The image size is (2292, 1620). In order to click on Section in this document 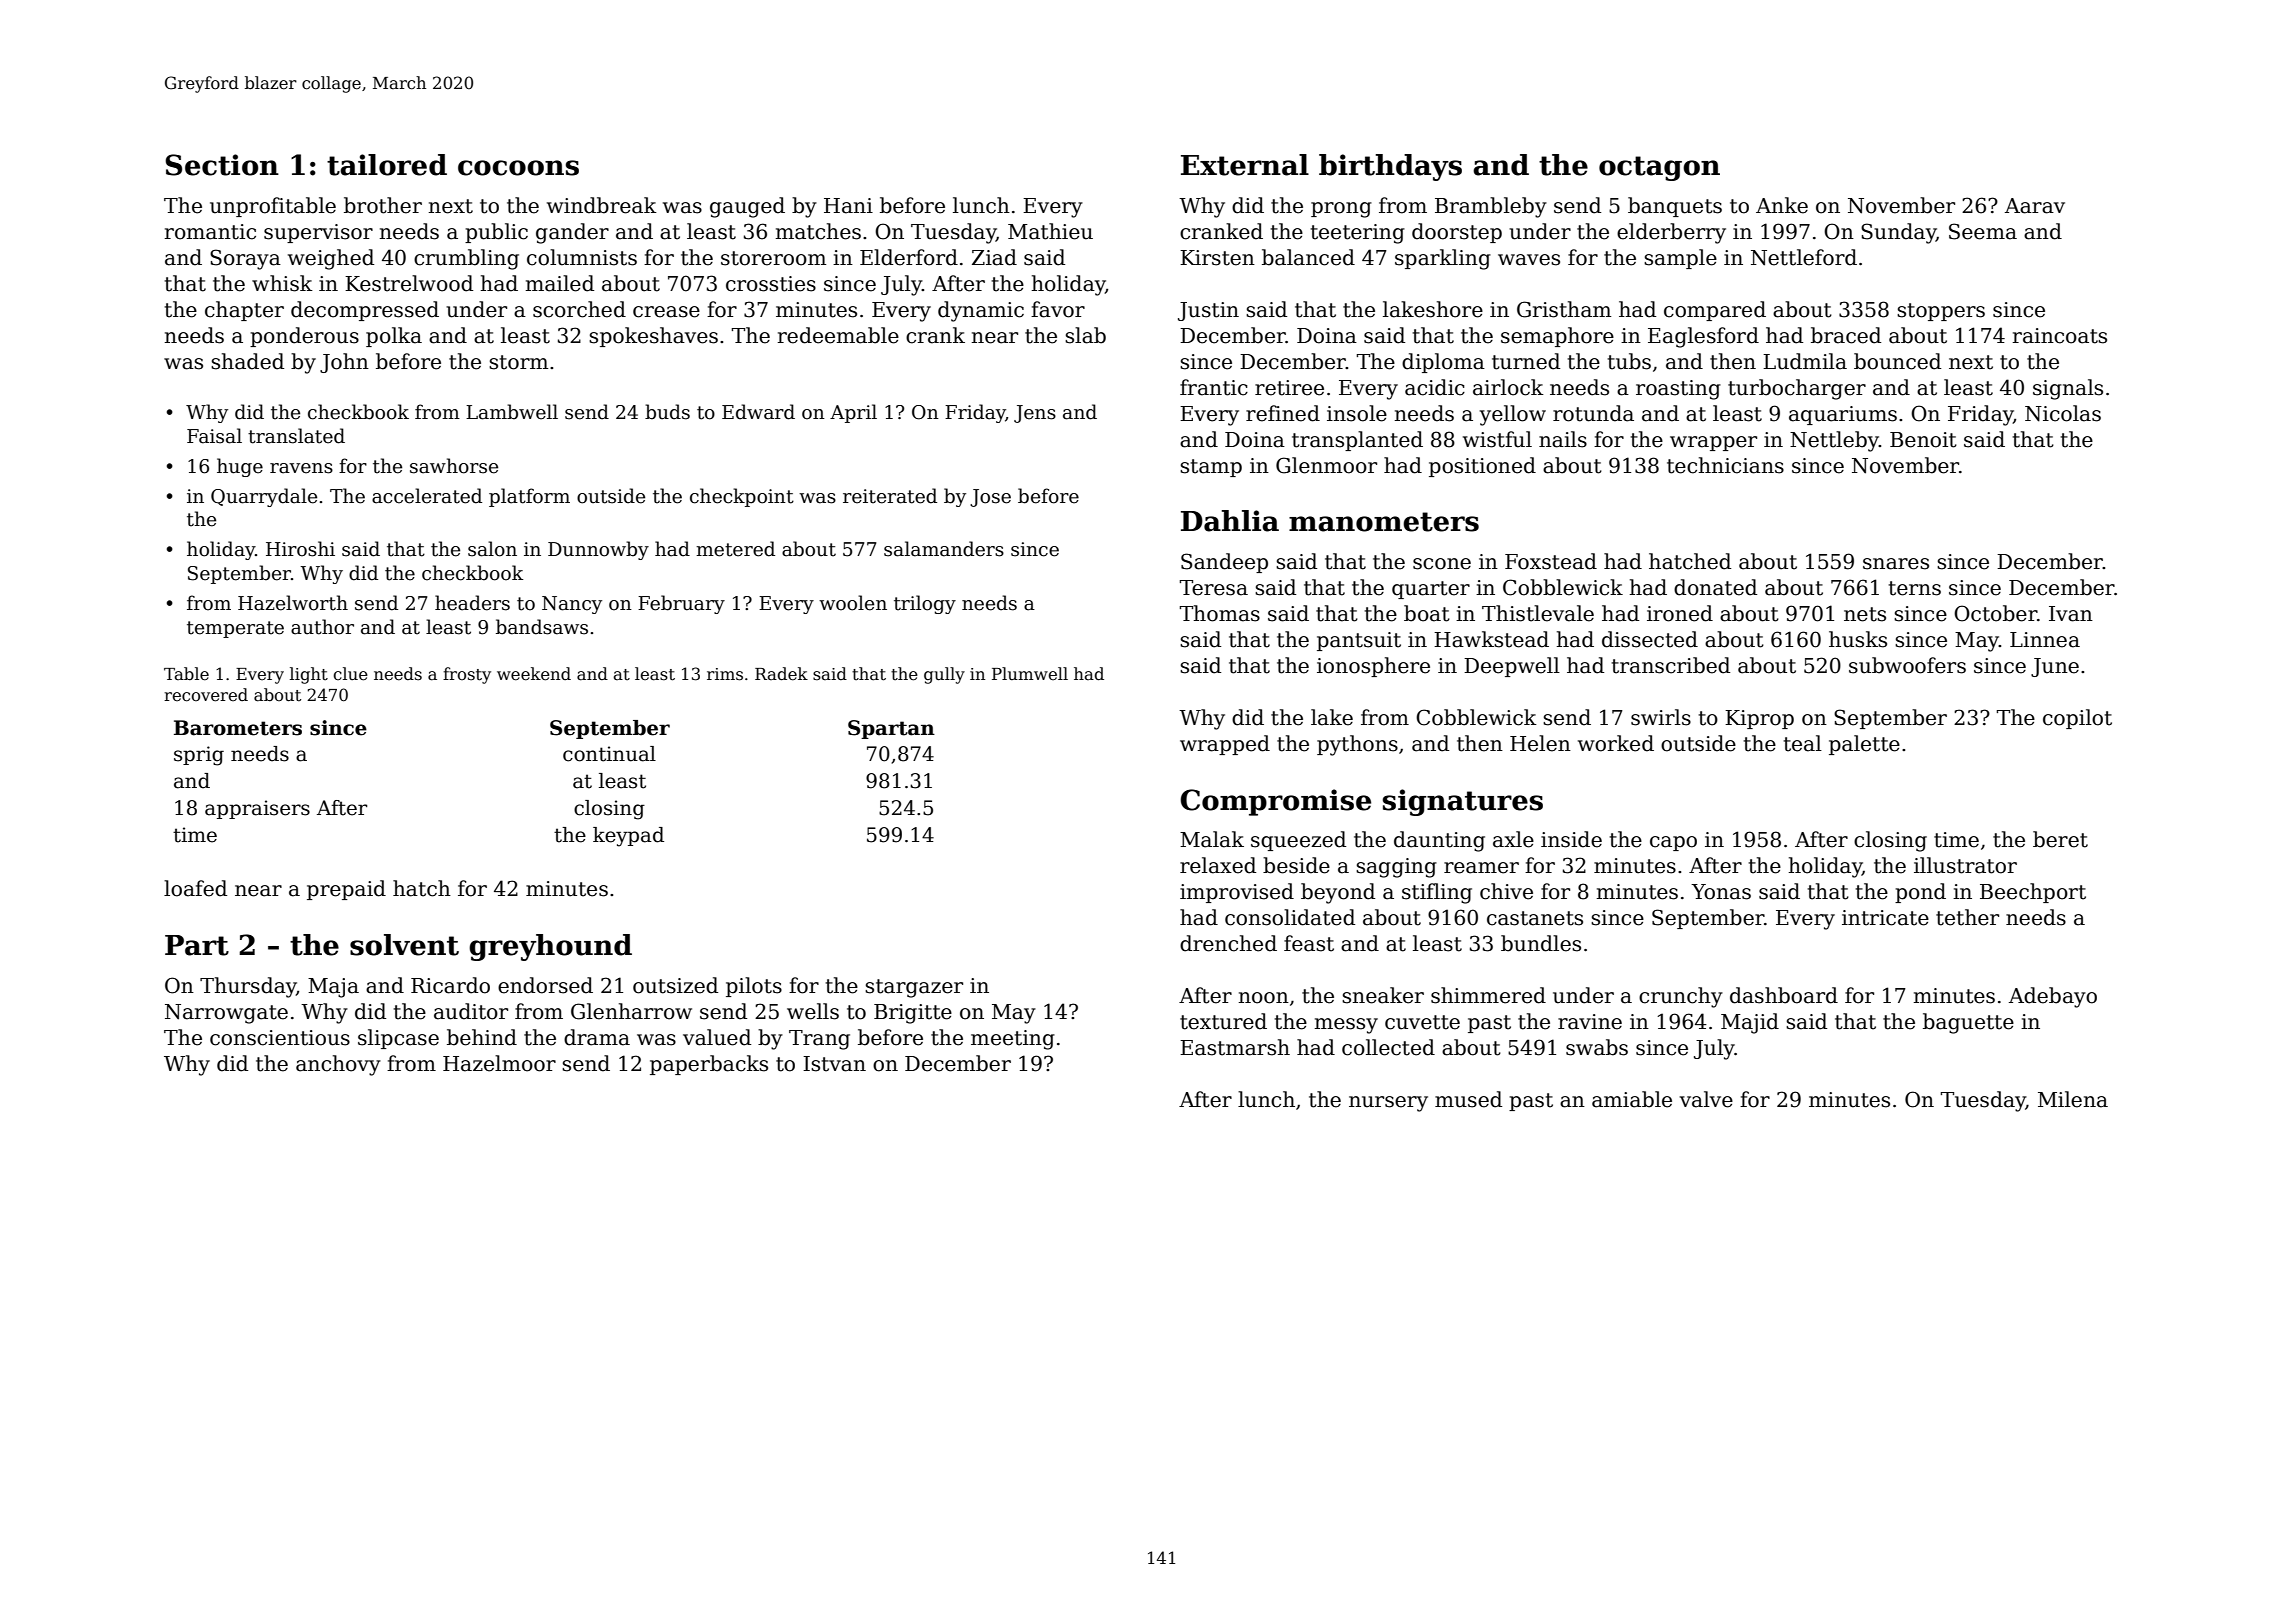, I will do `click(222, 165)`.
